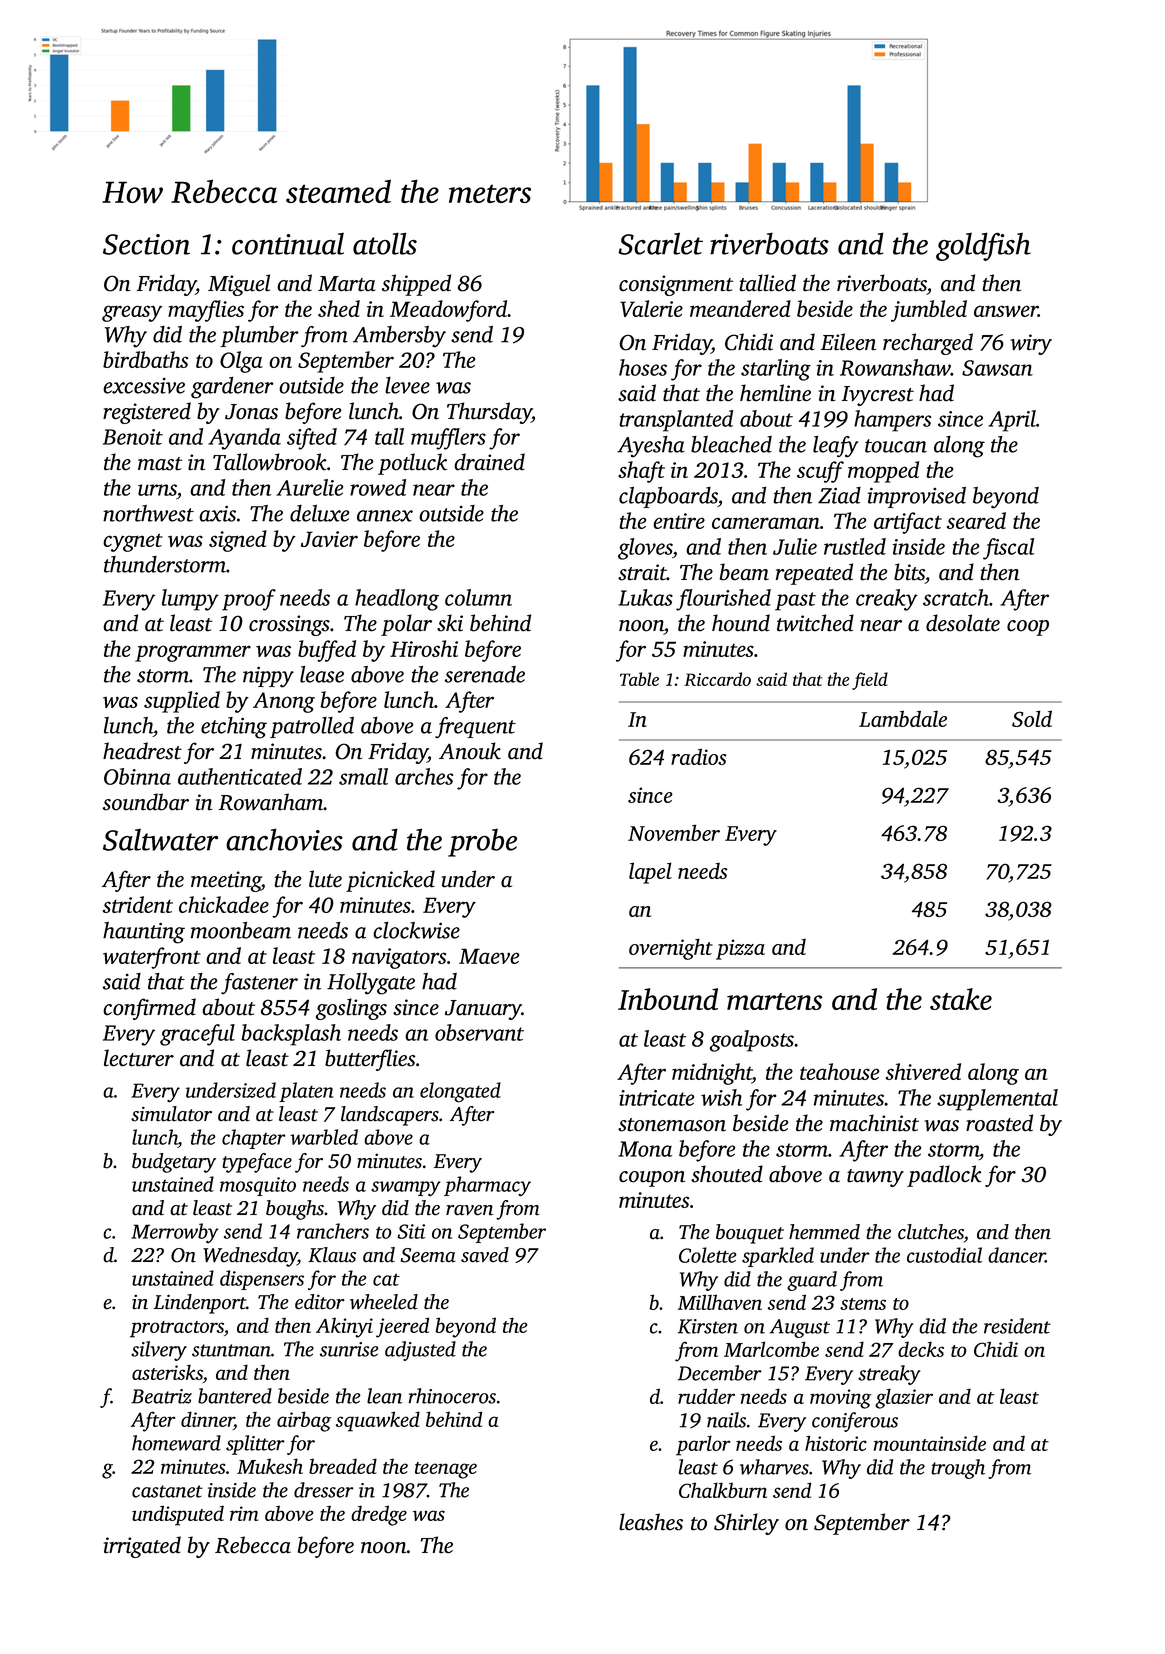 The width and height of the document is (1165, 1654). What do you see at coordinates (645, 549) in the document?
I see `gloves` at bounding box center [645, 549].
